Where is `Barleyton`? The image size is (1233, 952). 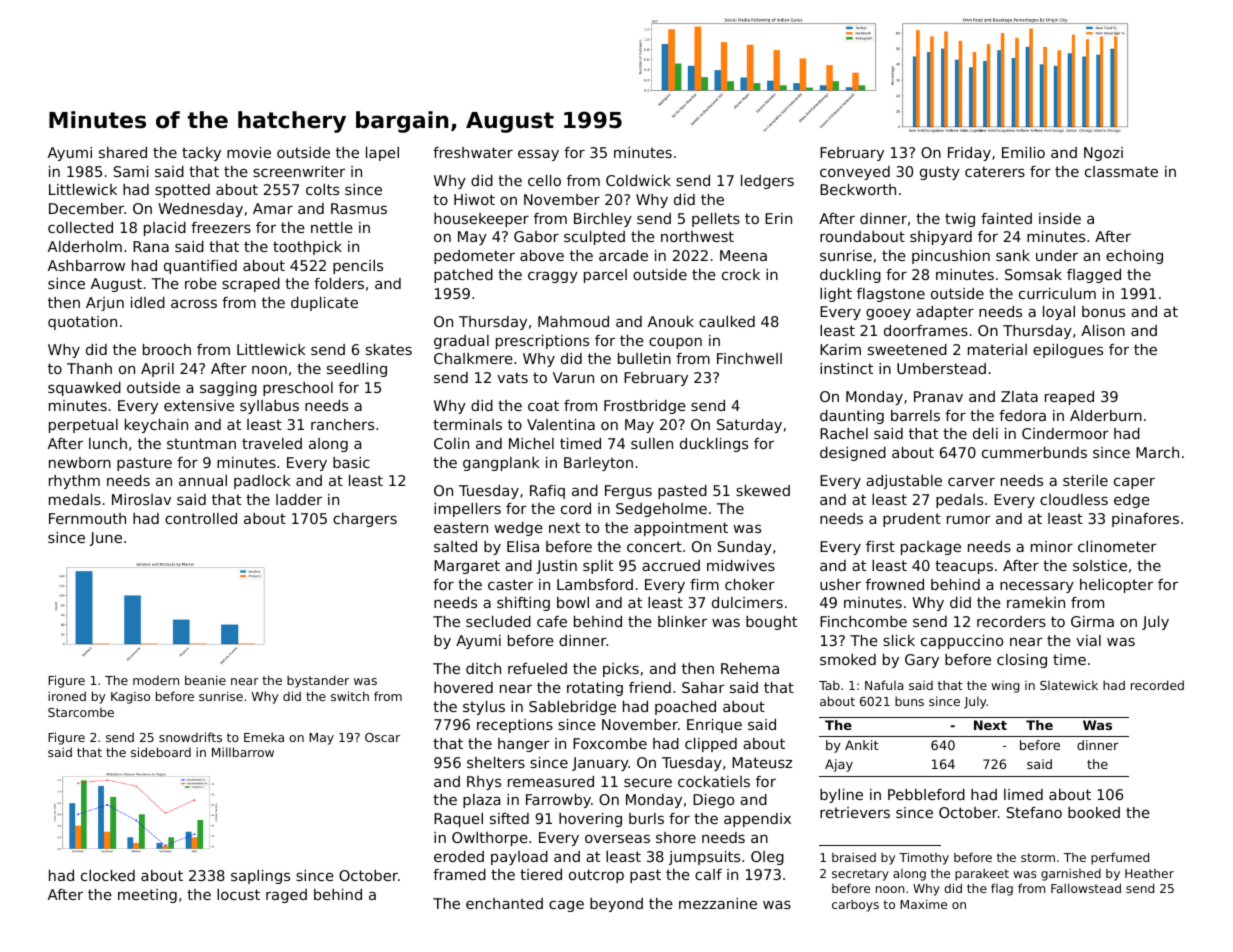
Barleyton is located at coordinates (598, 464).
